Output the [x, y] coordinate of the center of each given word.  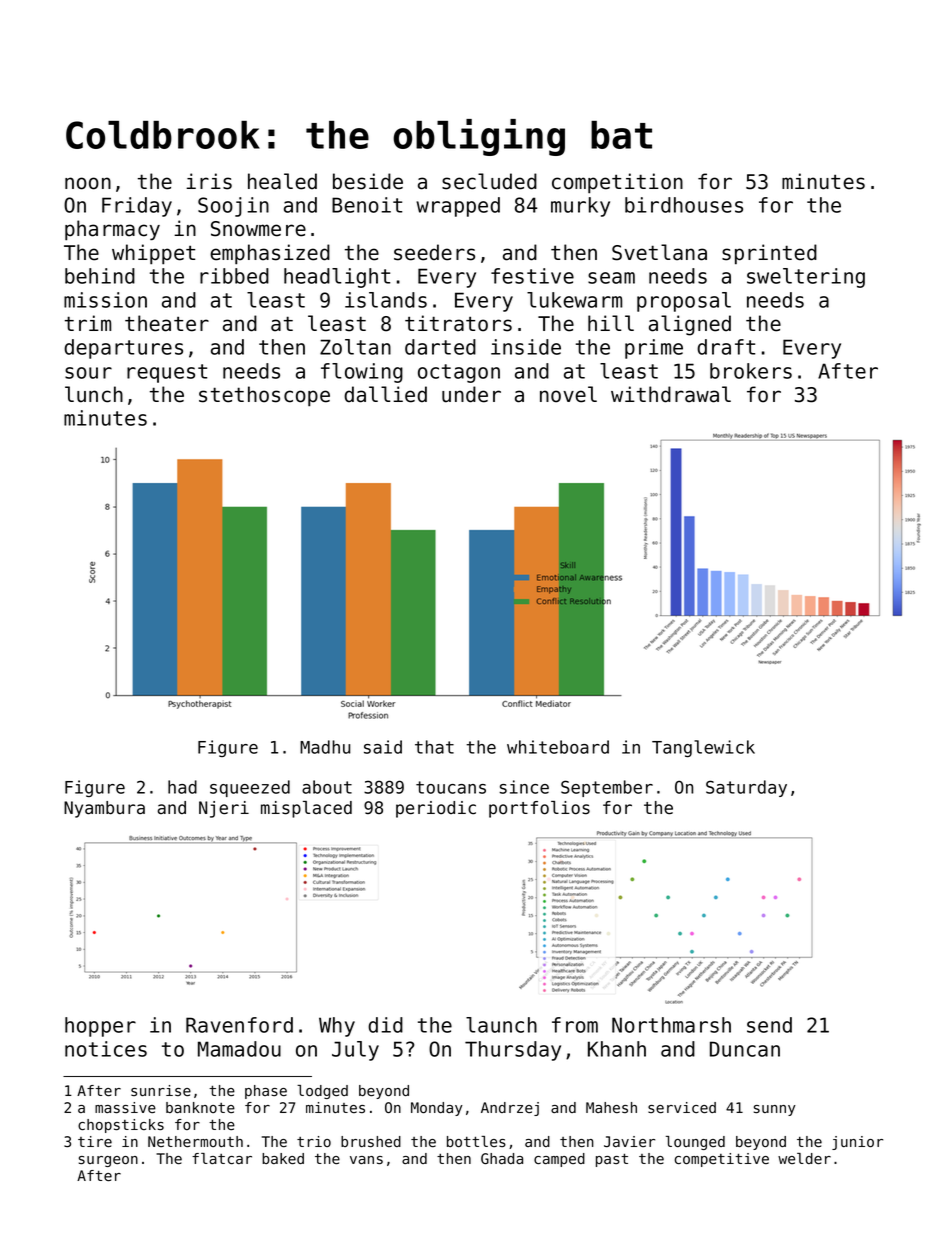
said [383, 747]
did [385, 1025]
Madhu [325, 747]
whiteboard [558, 747]
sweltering [806, 278]
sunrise [161, 1091]
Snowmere [258, 229]
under [471, 394]
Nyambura [104, 809]
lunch [94, 394]
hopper [100, 1027]
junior [857, 1143]
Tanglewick [703, 748]
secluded [489, 181]
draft [726, 347]
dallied [385, 394]
